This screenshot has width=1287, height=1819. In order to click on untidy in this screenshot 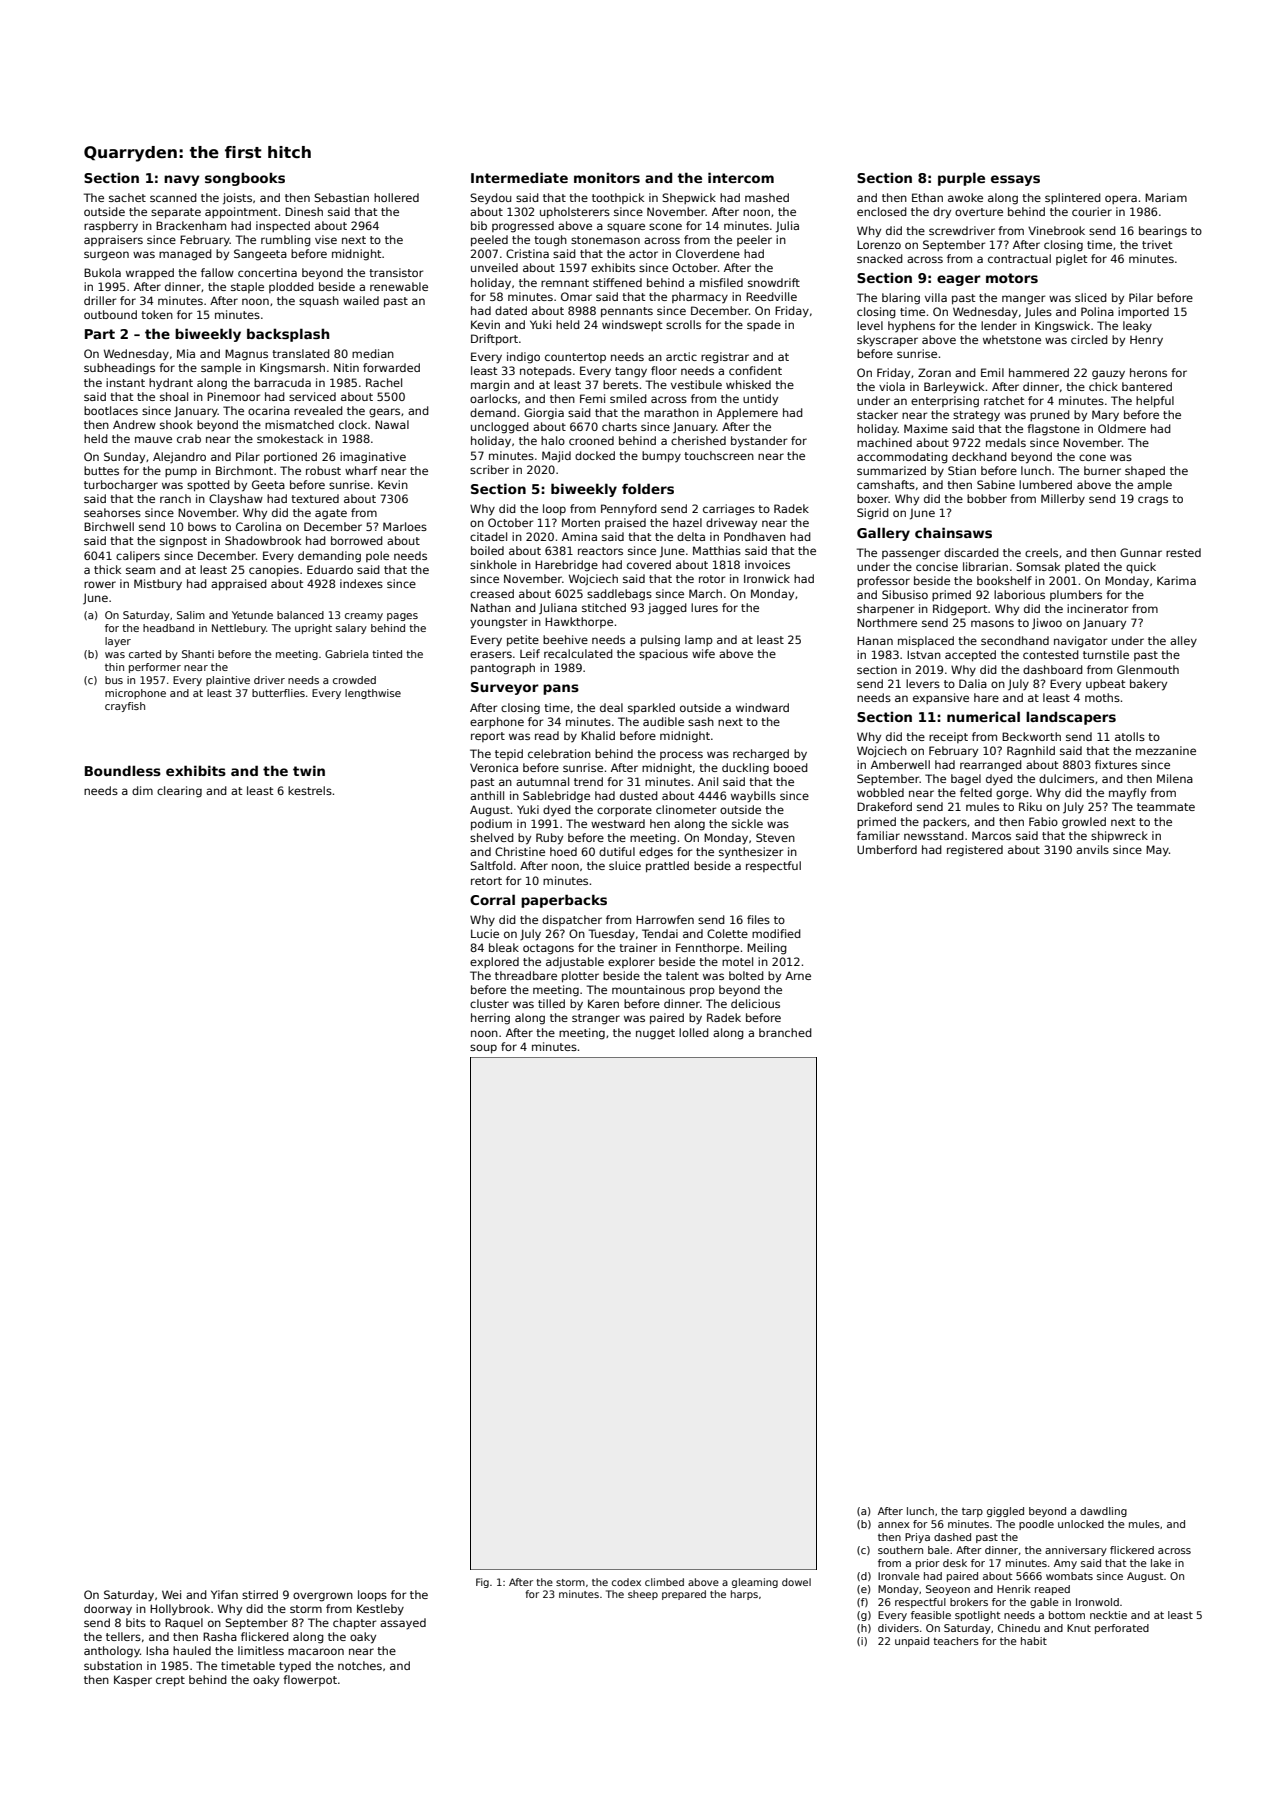, I will do `click(760, 400)`.
